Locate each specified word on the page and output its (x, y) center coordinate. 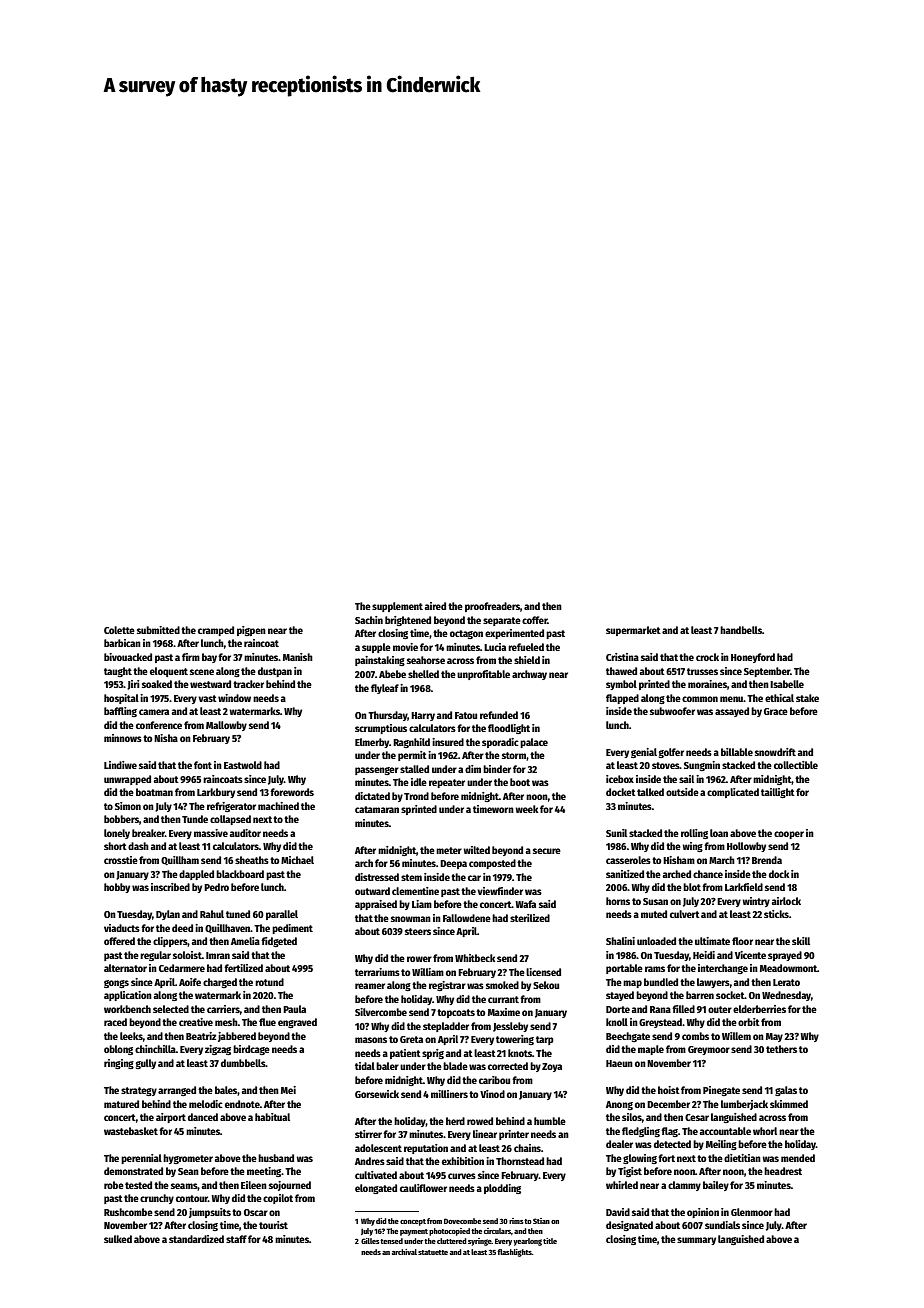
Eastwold (243, 765)
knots (520, 1053)
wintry (756, 902)
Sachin (369, 620)
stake (807, 698)
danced (203, 1117)
